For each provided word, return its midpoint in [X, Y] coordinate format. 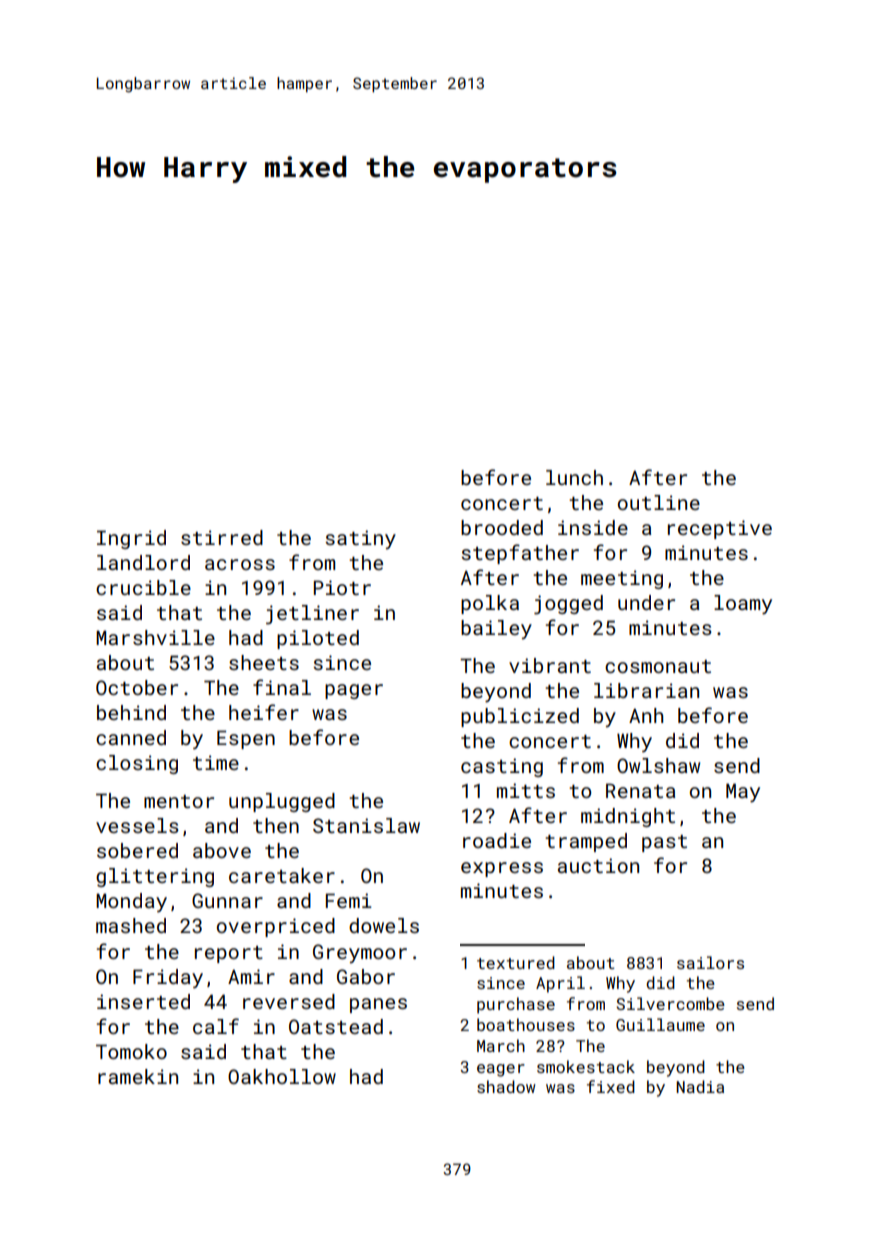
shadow [506, 1086]
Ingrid [131, 539]
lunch [574, 477]
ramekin [138, 1076]
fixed [611, 1086]
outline [659, 502]
